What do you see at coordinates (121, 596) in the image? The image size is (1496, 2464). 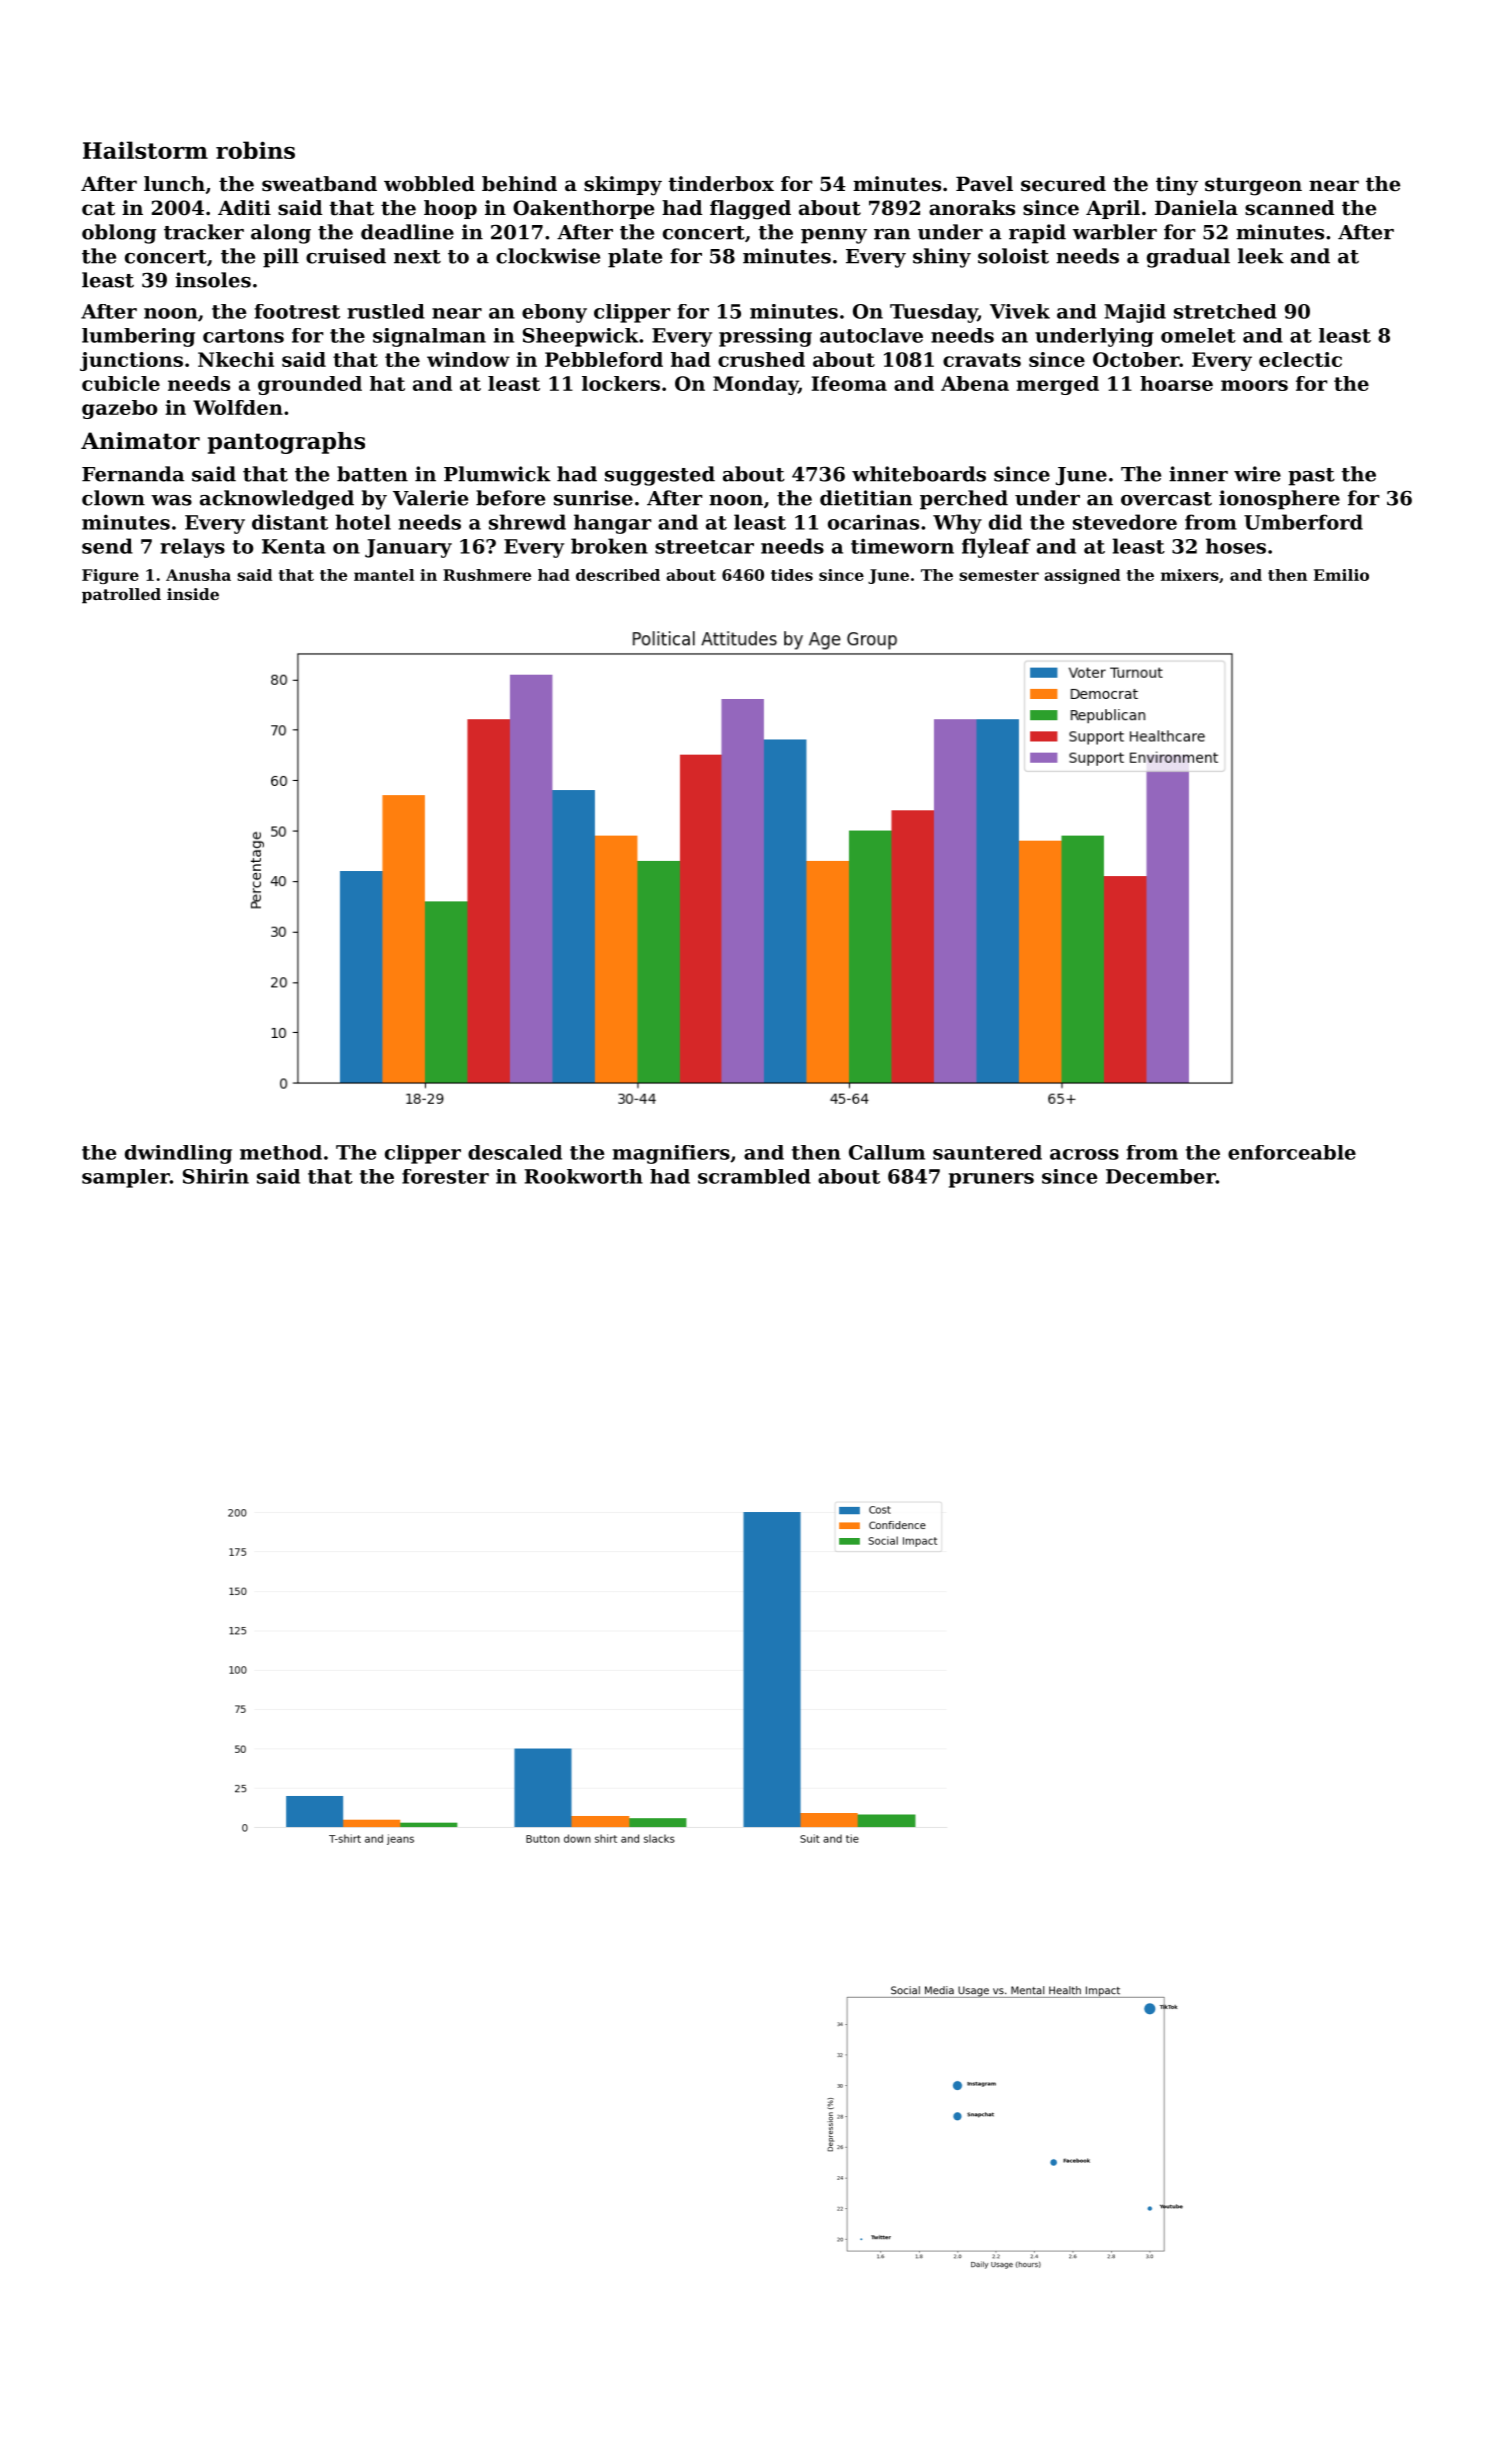 I see `patrolled` at bounding box center [121, 596].
